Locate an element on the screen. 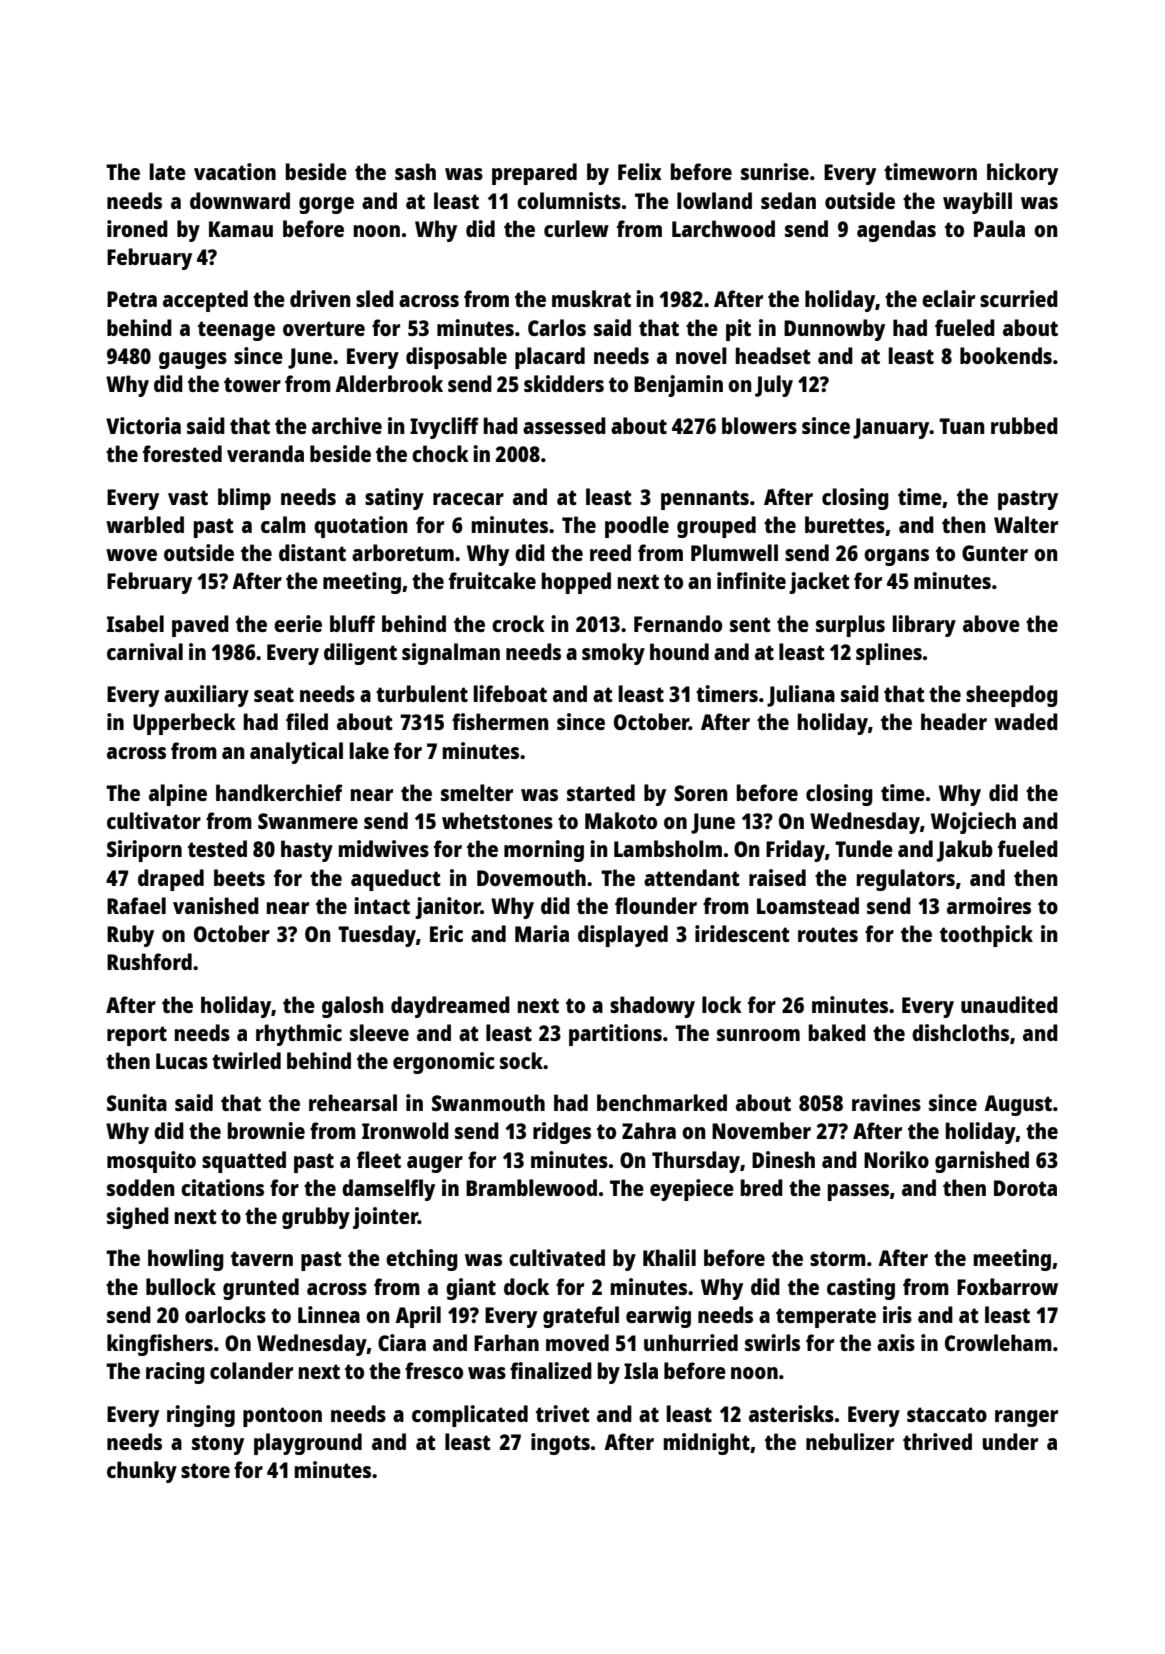 The height and width of the screenshot is (1654, 1165). Tuesday is located at coordinates (377, 936).
